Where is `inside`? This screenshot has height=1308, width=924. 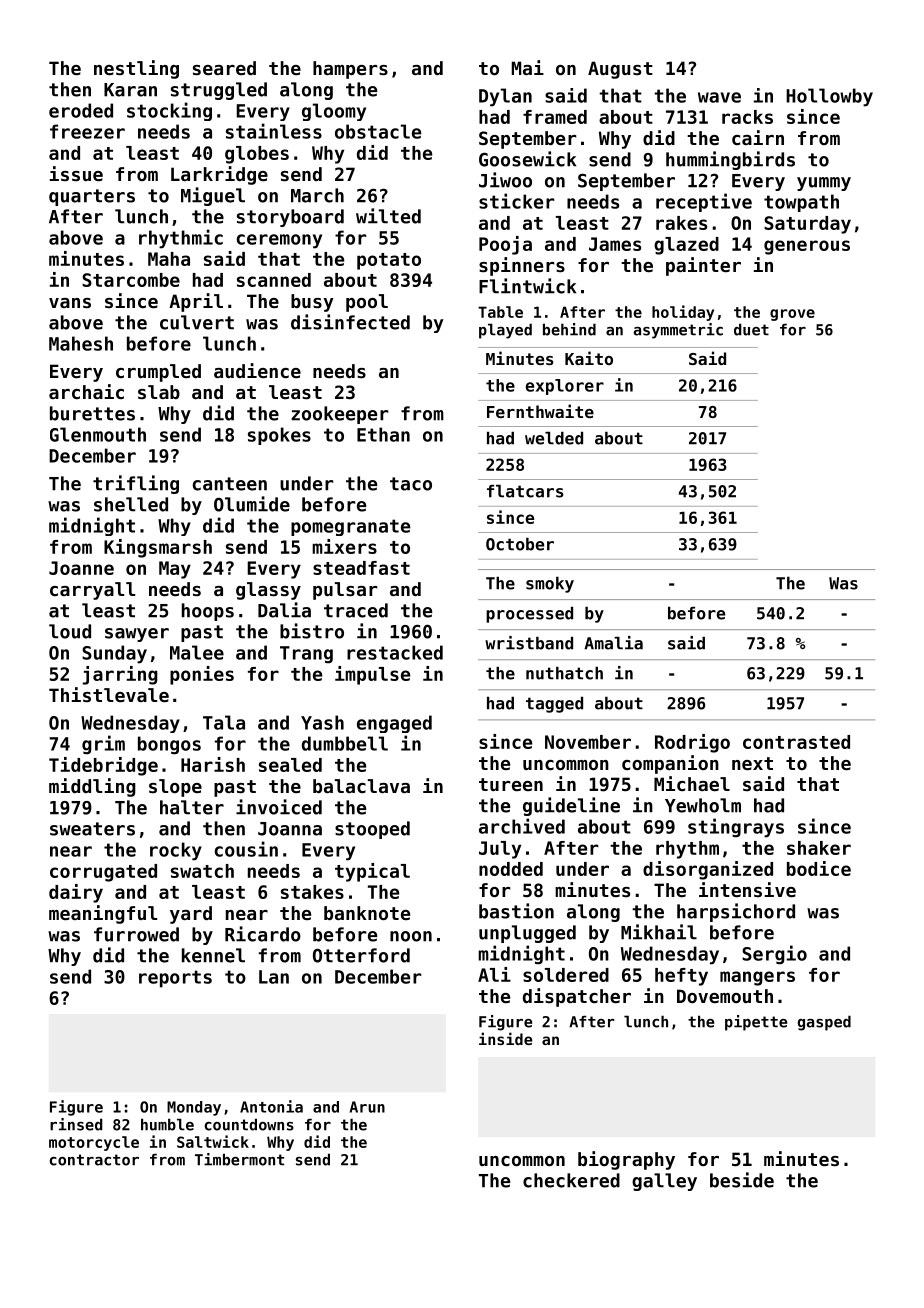 inside is located at coordinates (505, 1038).
